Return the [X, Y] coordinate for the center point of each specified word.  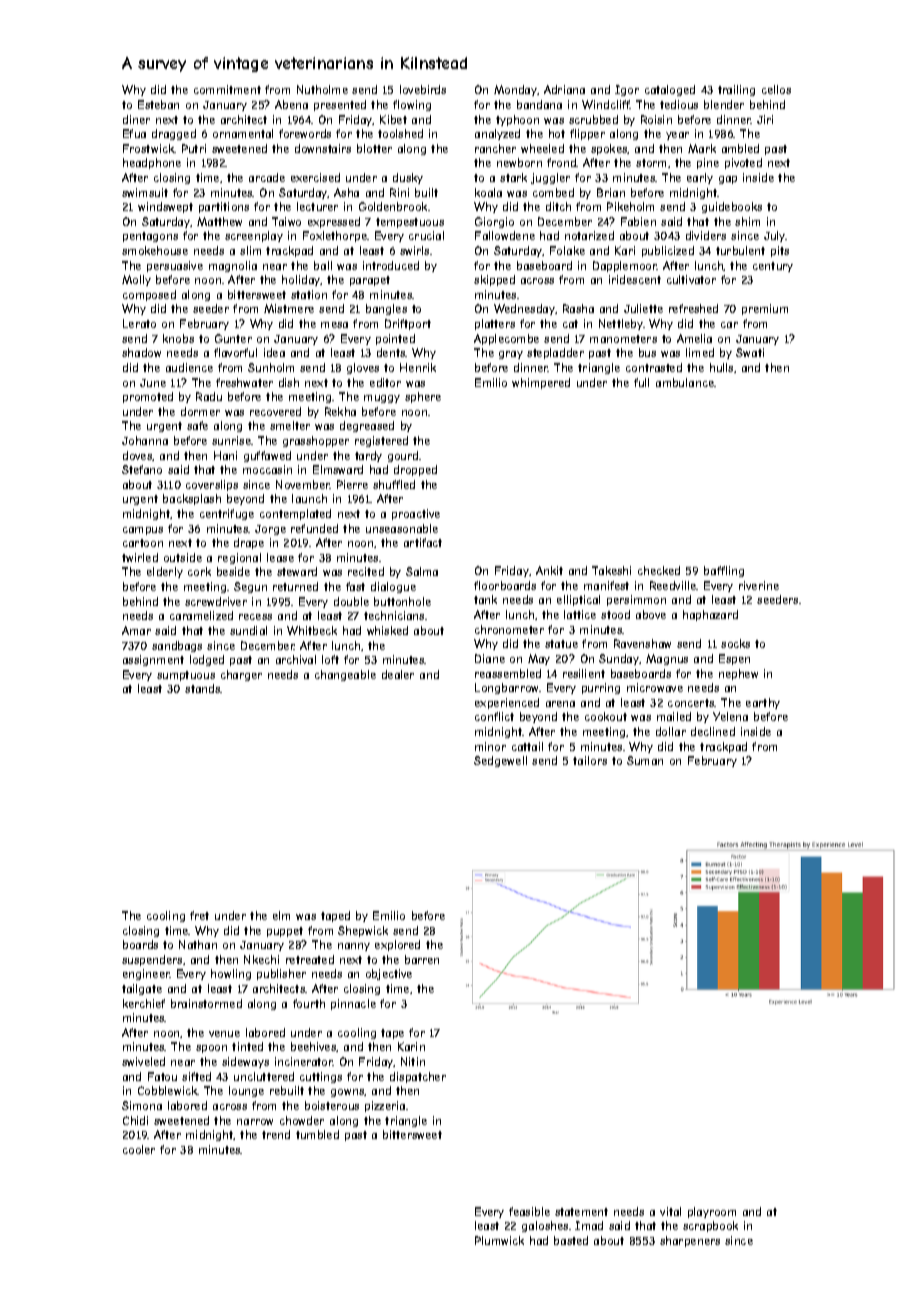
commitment [227, 89]
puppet [285, 932]
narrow [255, 1122]
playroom [712, 1212]
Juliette [643, 308]
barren [422, 959]
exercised [315, 177]
